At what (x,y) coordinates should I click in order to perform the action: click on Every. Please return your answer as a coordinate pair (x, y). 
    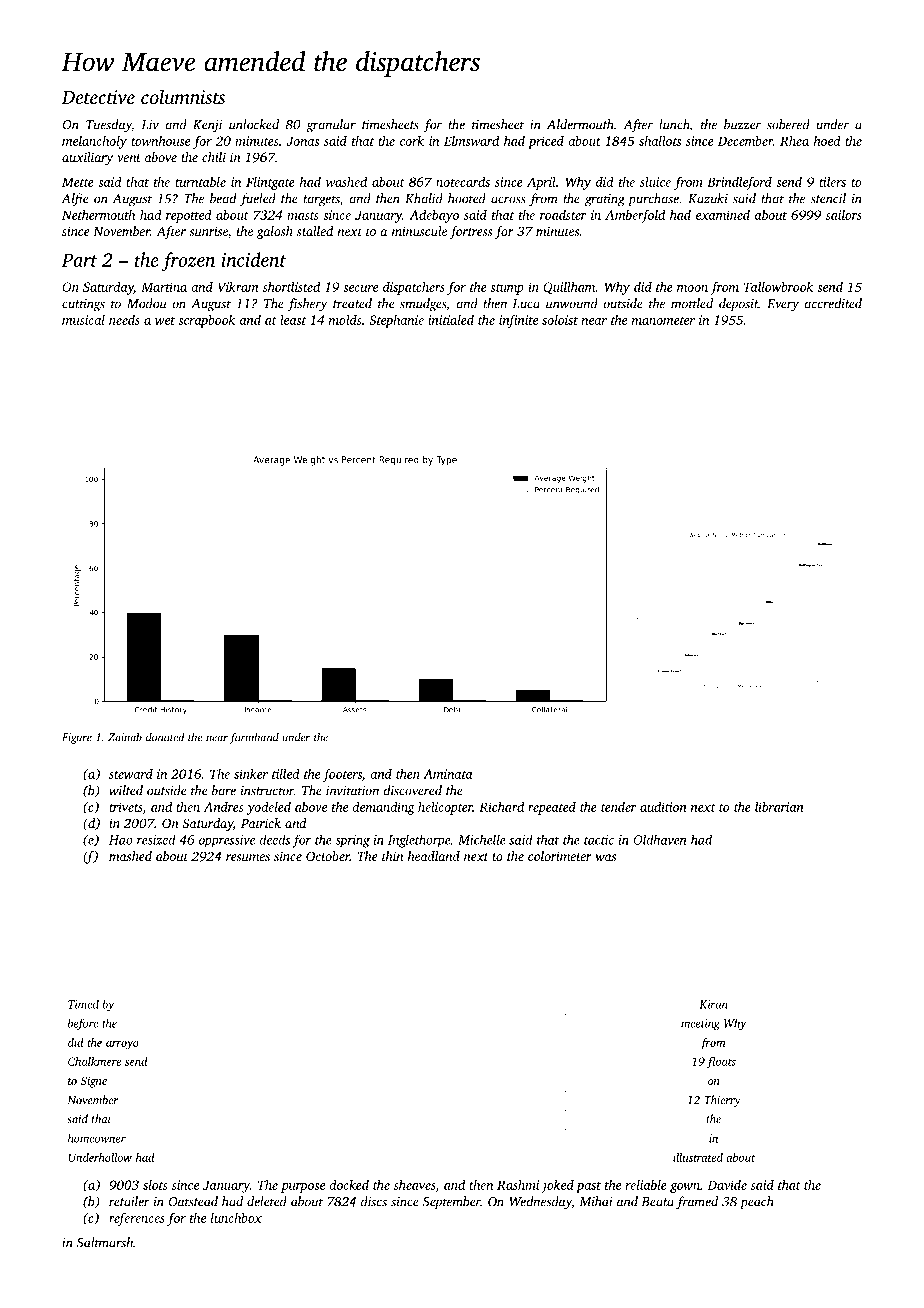
    Looking at the image, I should click on (783, 305).
